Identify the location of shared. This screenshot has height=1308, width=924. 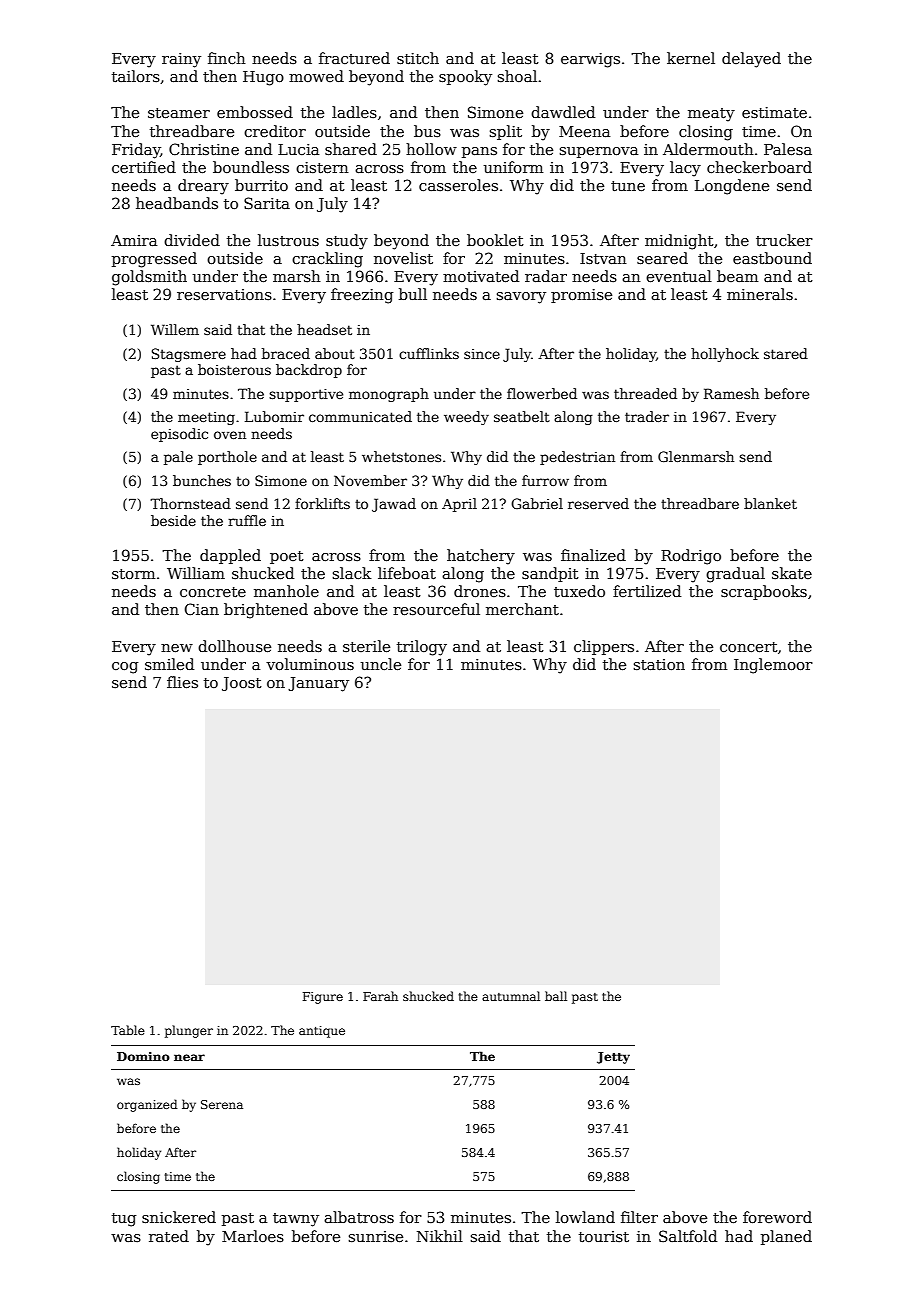
(351, 149).
